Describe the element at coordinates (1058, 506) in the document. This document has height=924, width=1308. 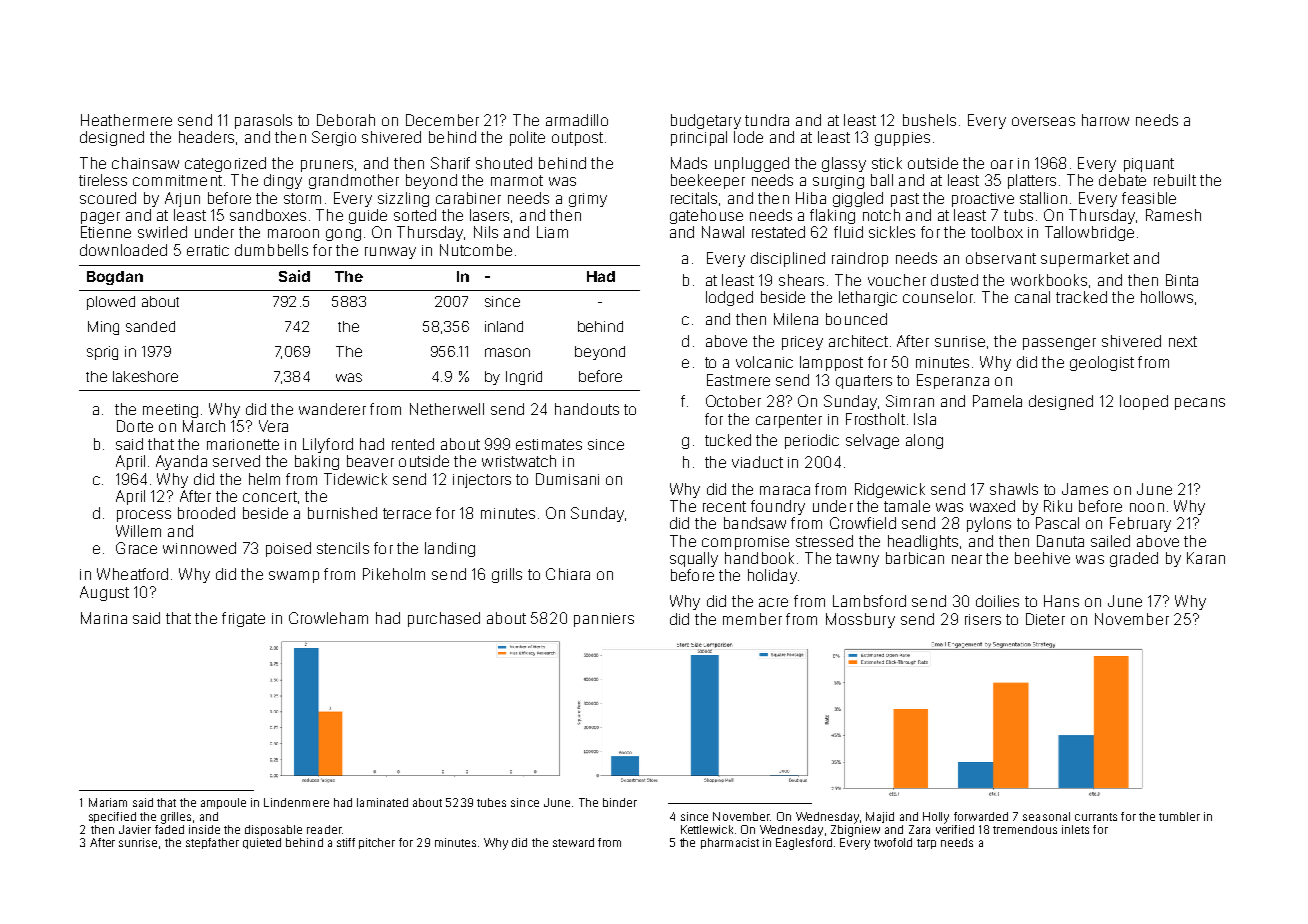
I see `Riku` at that location.
